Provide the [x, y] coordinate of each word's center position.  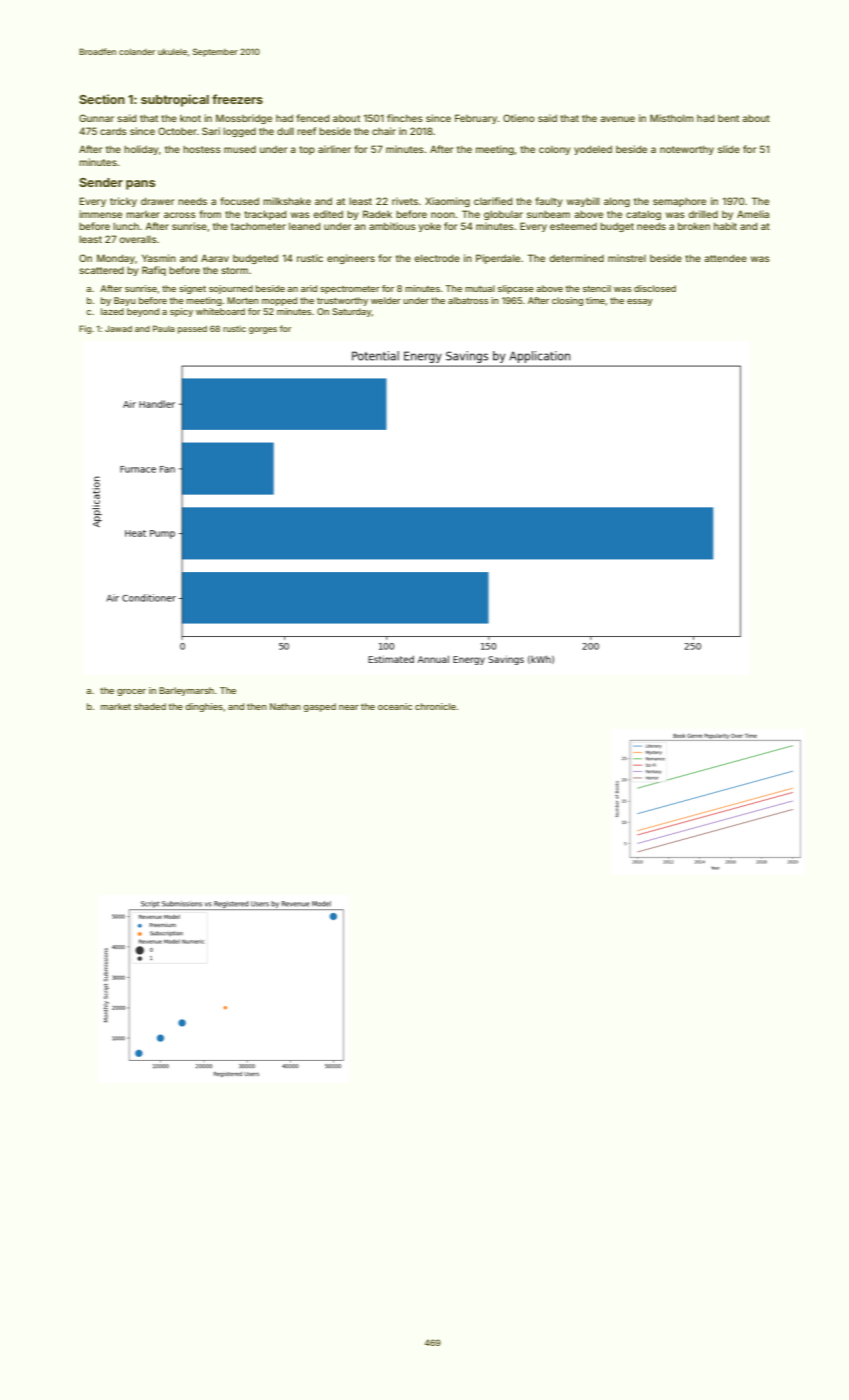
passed [192, 330]
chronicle [435, 706]
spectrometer [350, 290]
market [116, 706]
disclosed [655, 288]
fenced [313, 118]
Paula [164, 328]
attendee [725, 258]
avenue [617, 119]
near [349, 707]
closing [567, 301]
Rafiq [154, 271]
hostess [202, 149]
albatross [468, 300]
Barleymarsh [186, 691]
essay [640, 302]
